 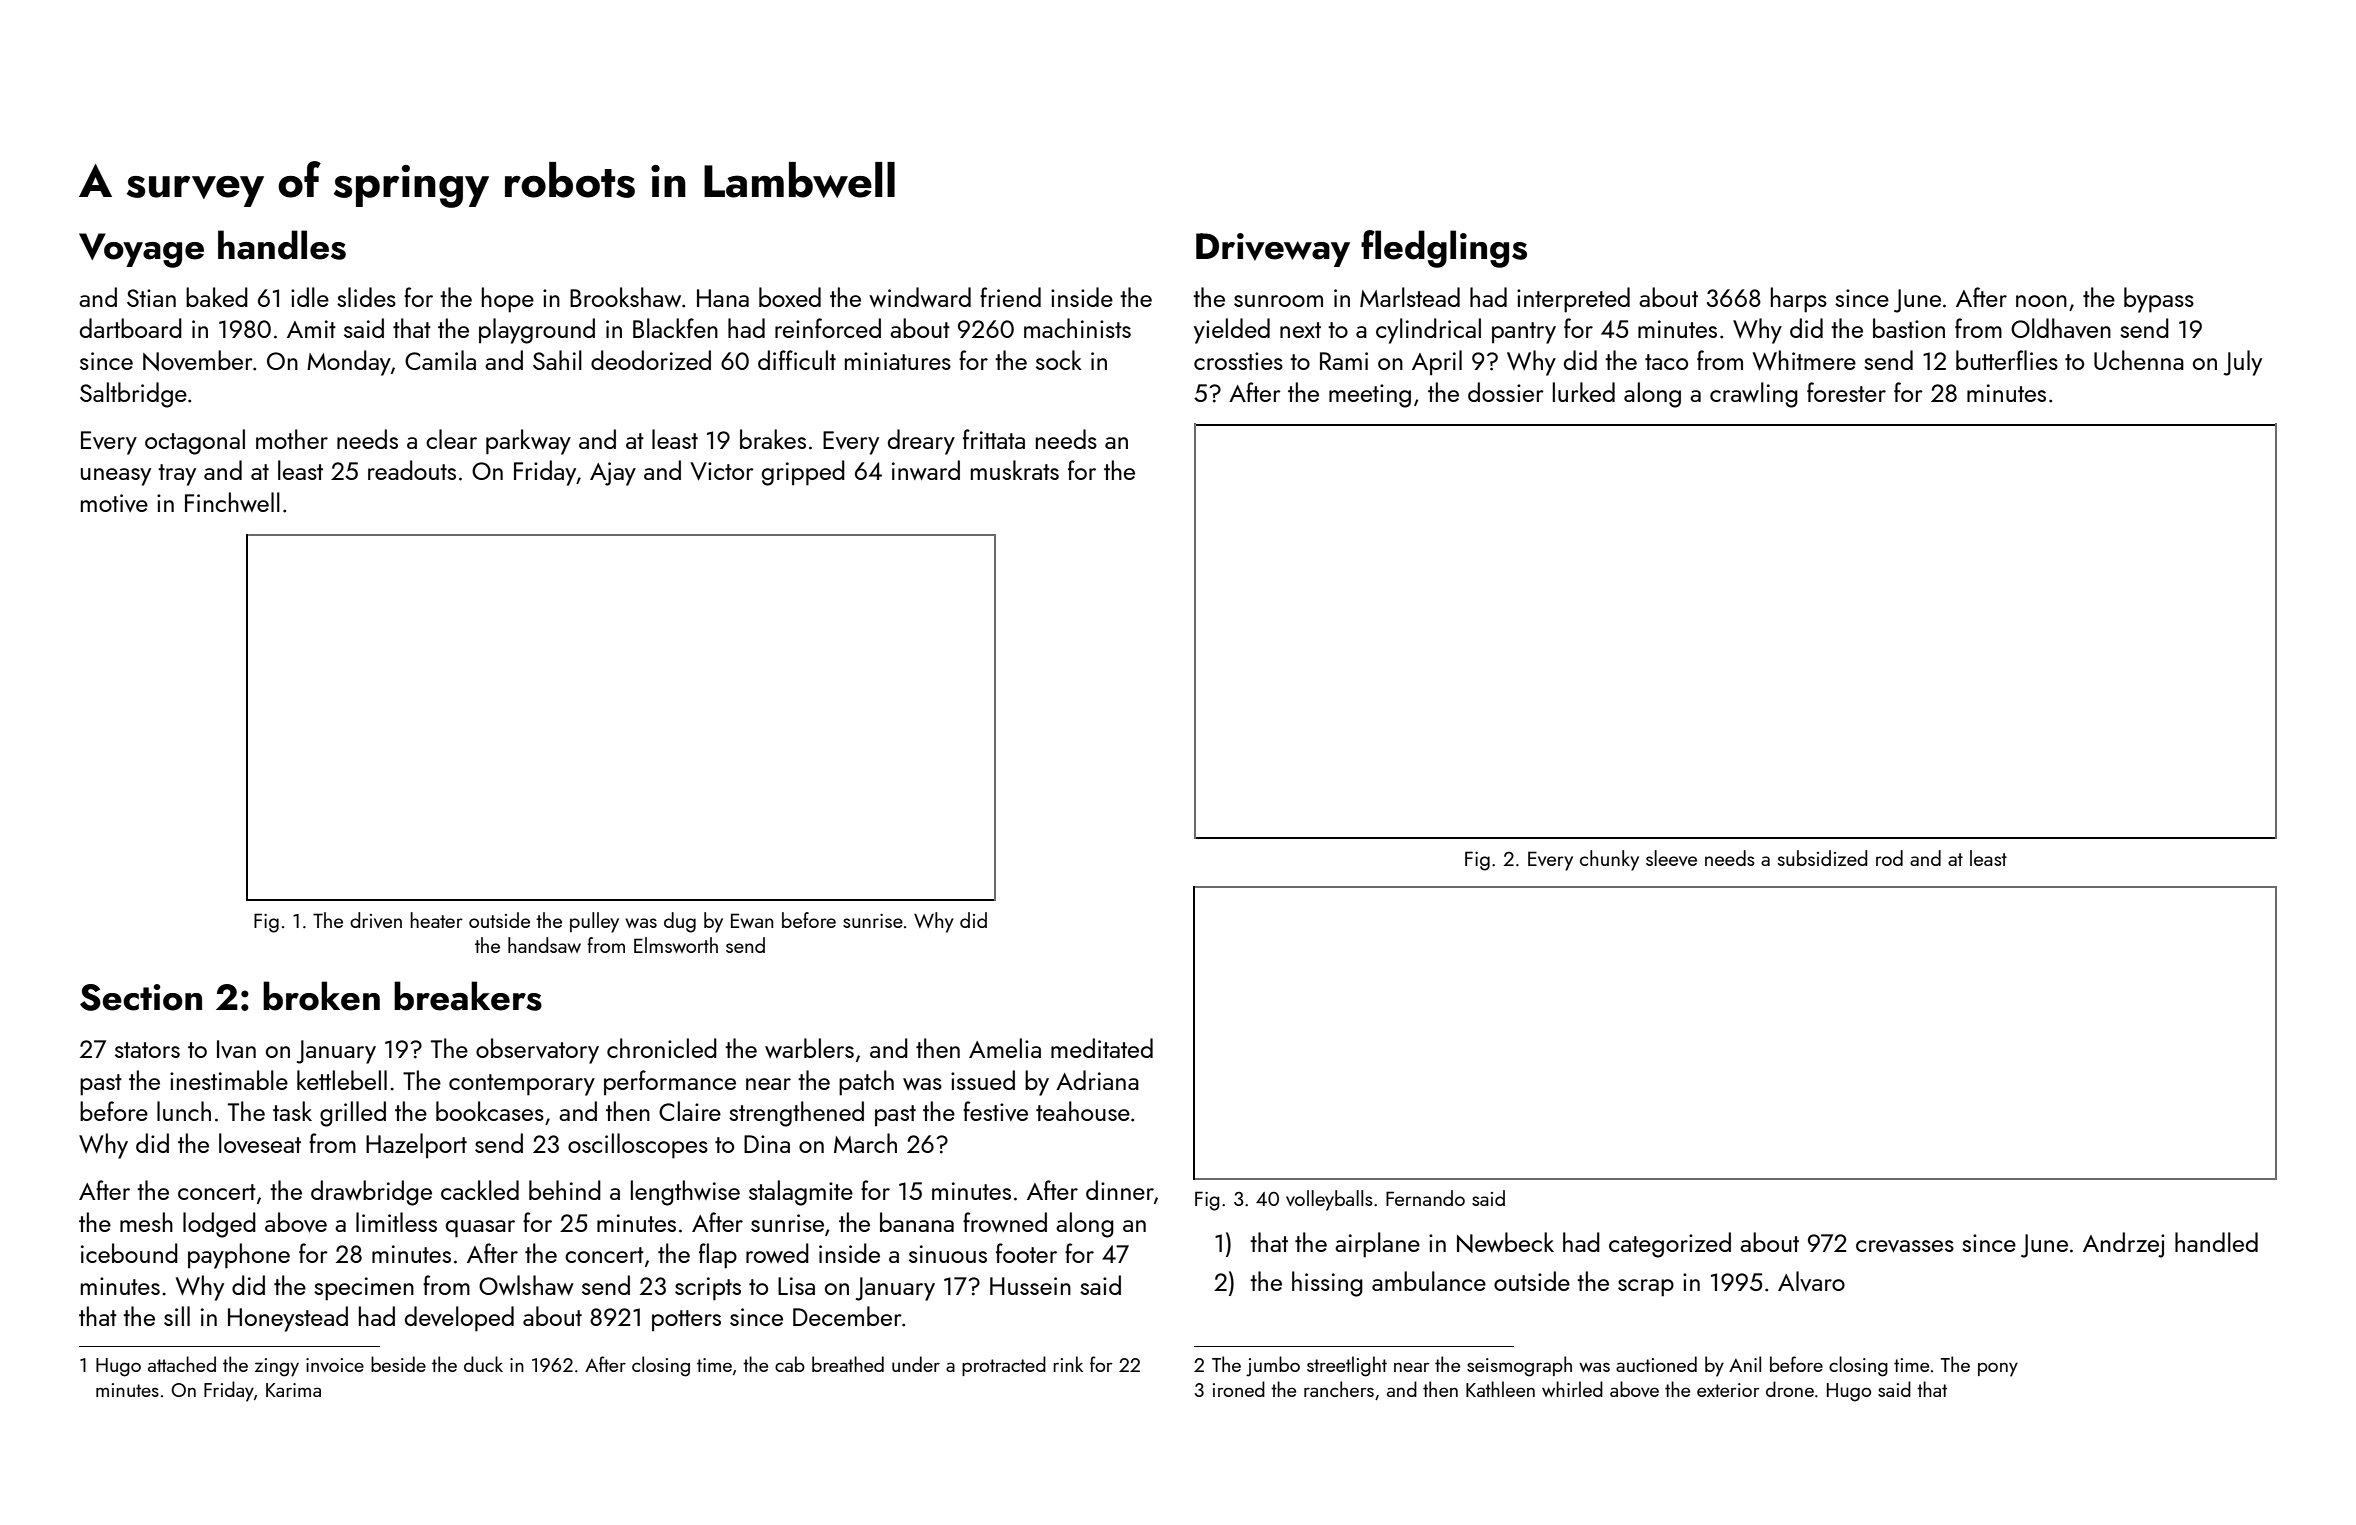 What do you see at coordinates (508, 300) in the screenshot?
I see `hope` at bounding box center [508, 300].
